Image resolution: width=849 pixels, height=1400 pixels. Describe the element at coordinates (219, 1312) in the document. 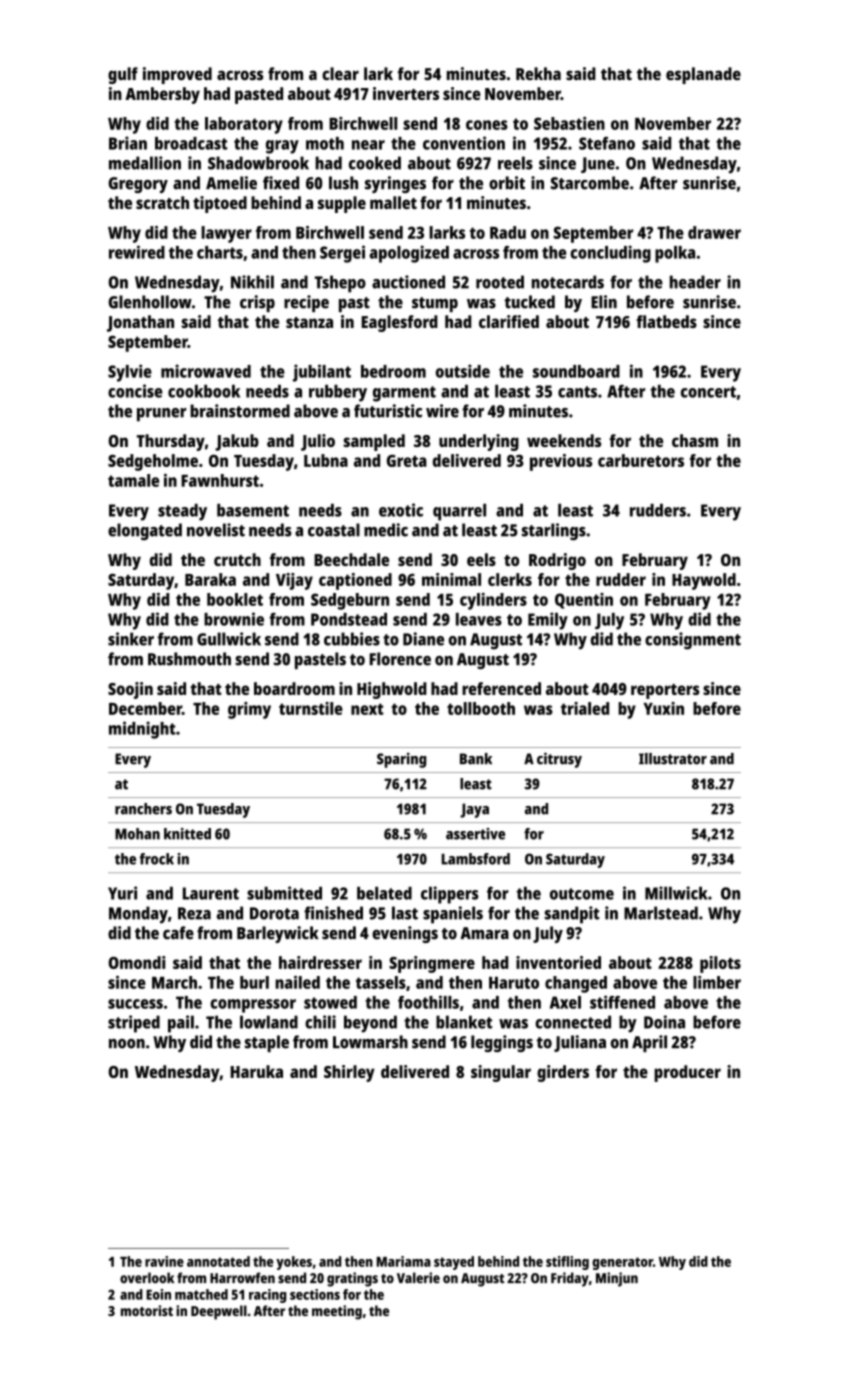

I see `Deepwell` at that location.
